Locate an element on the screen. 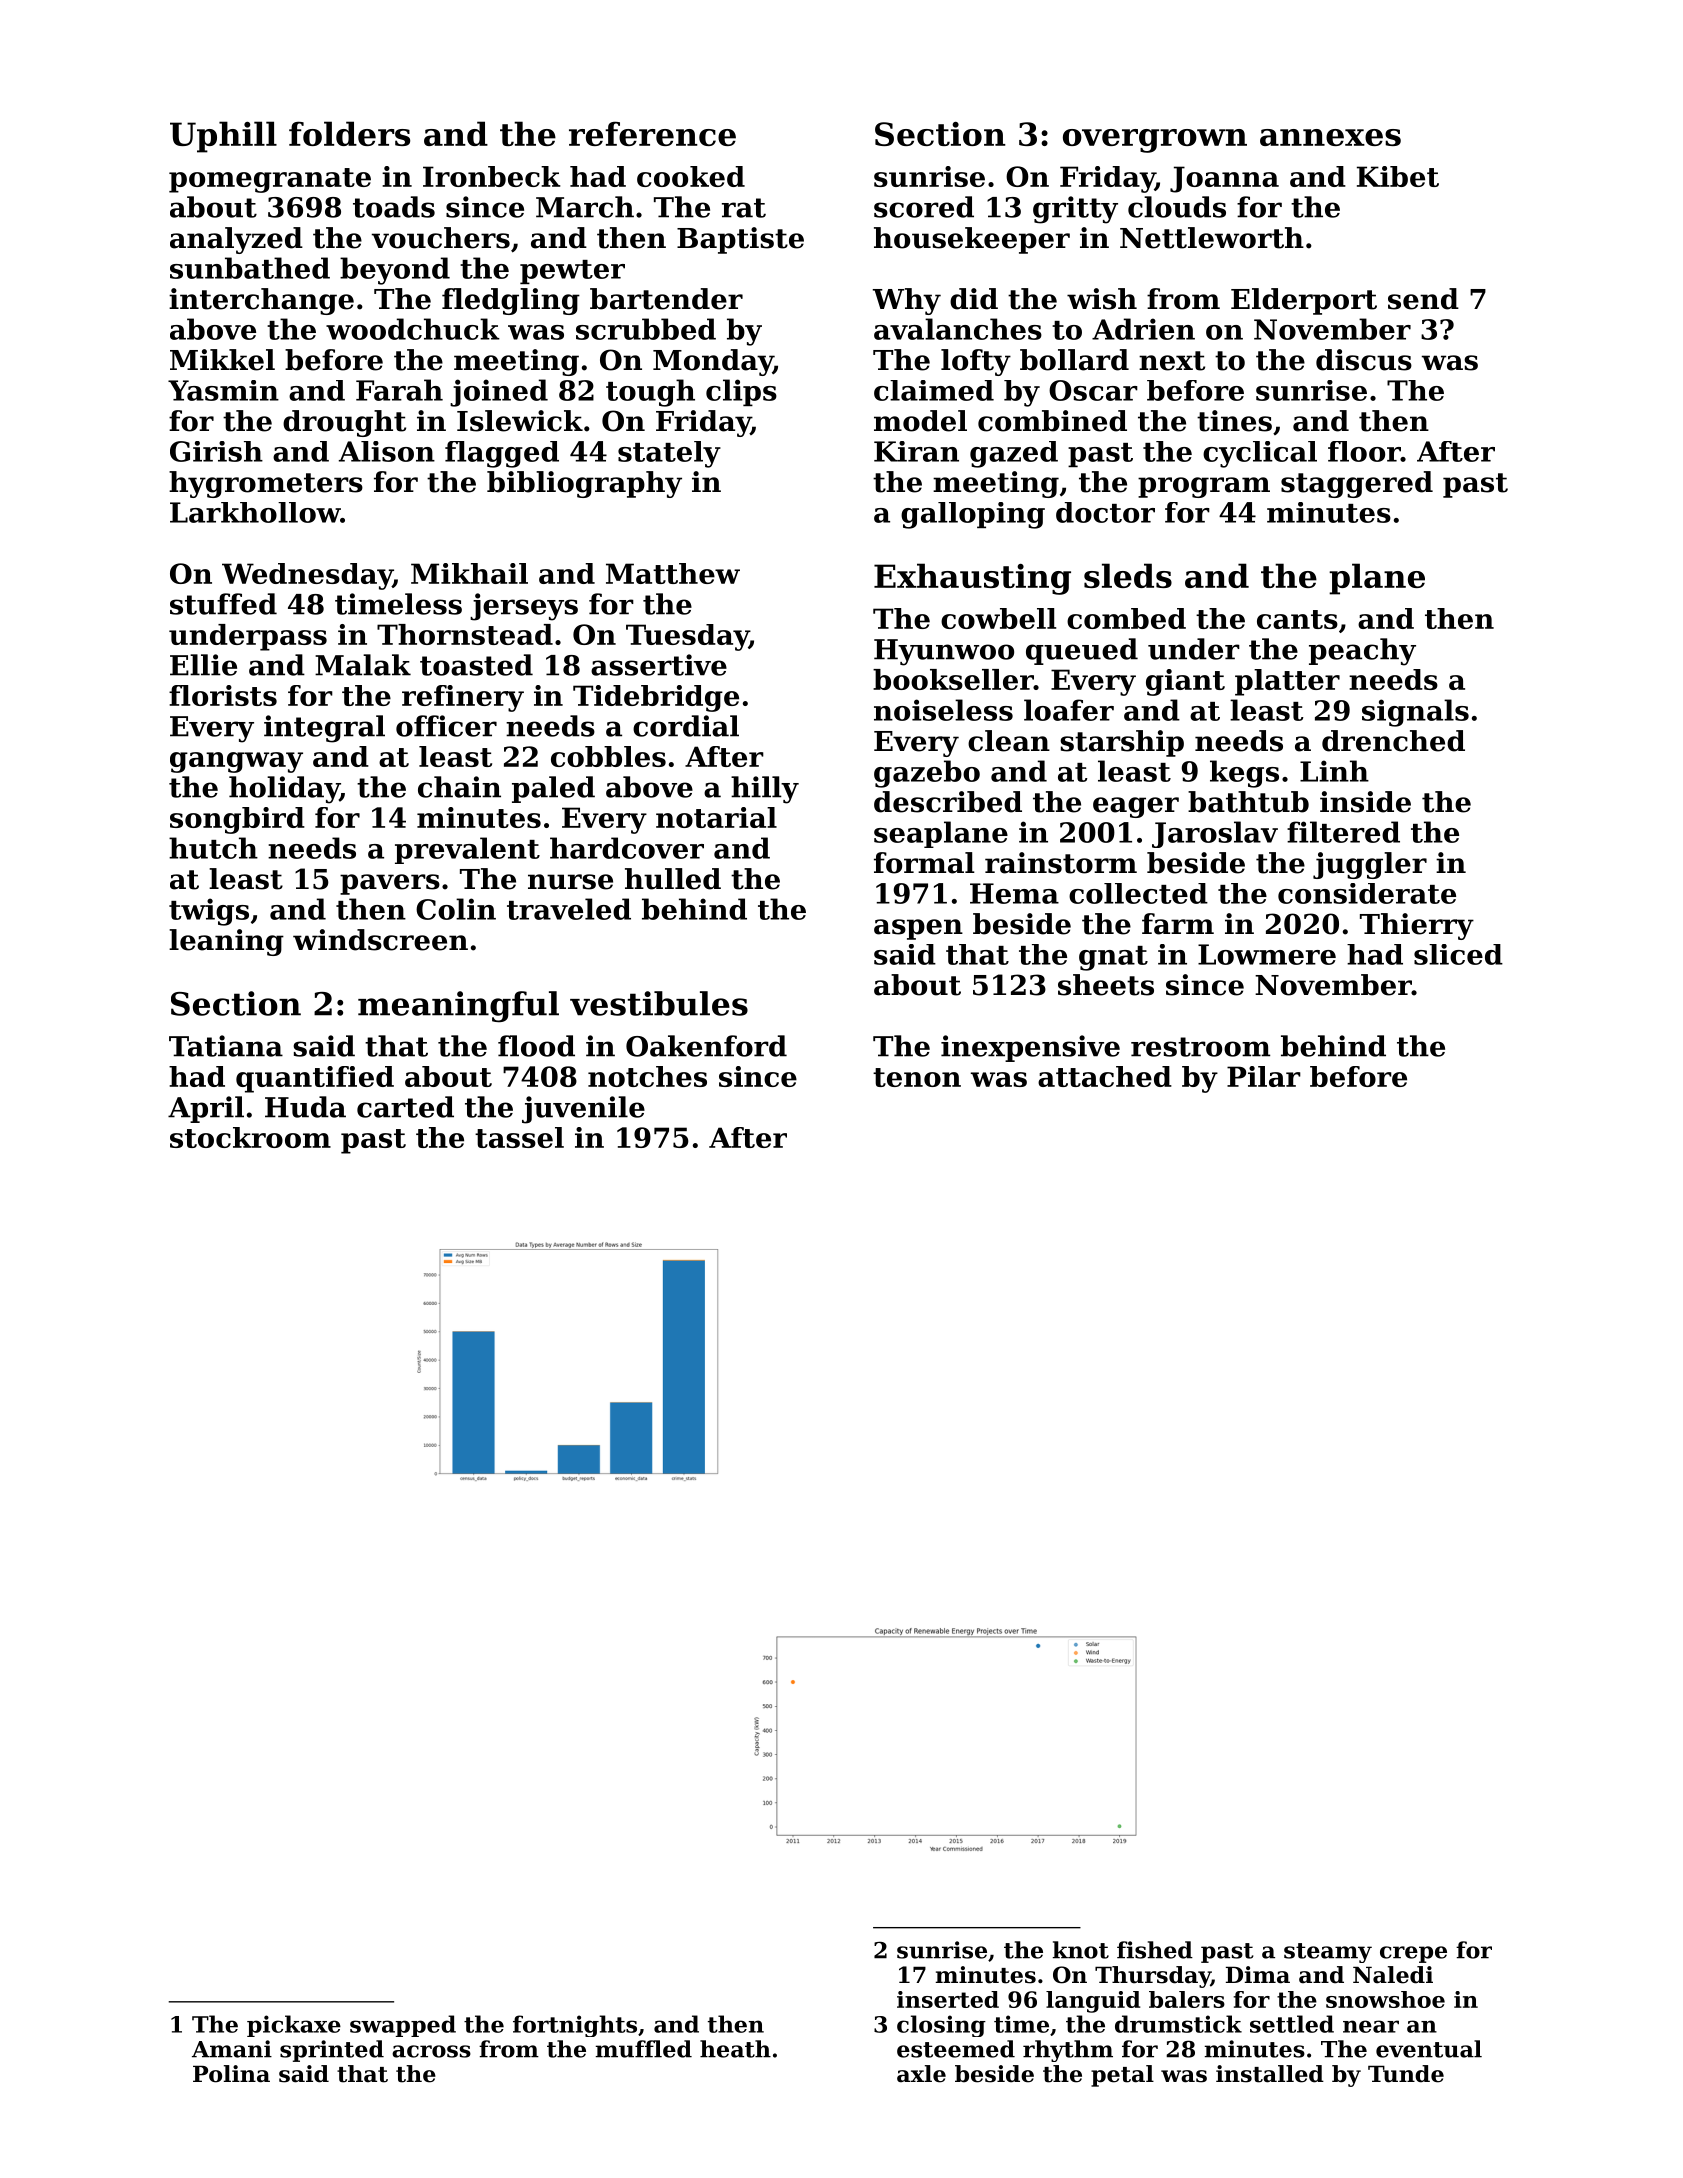 The width and height of the screenshot is (1683, 2178). platter is located at coordinates (1287, 682).
